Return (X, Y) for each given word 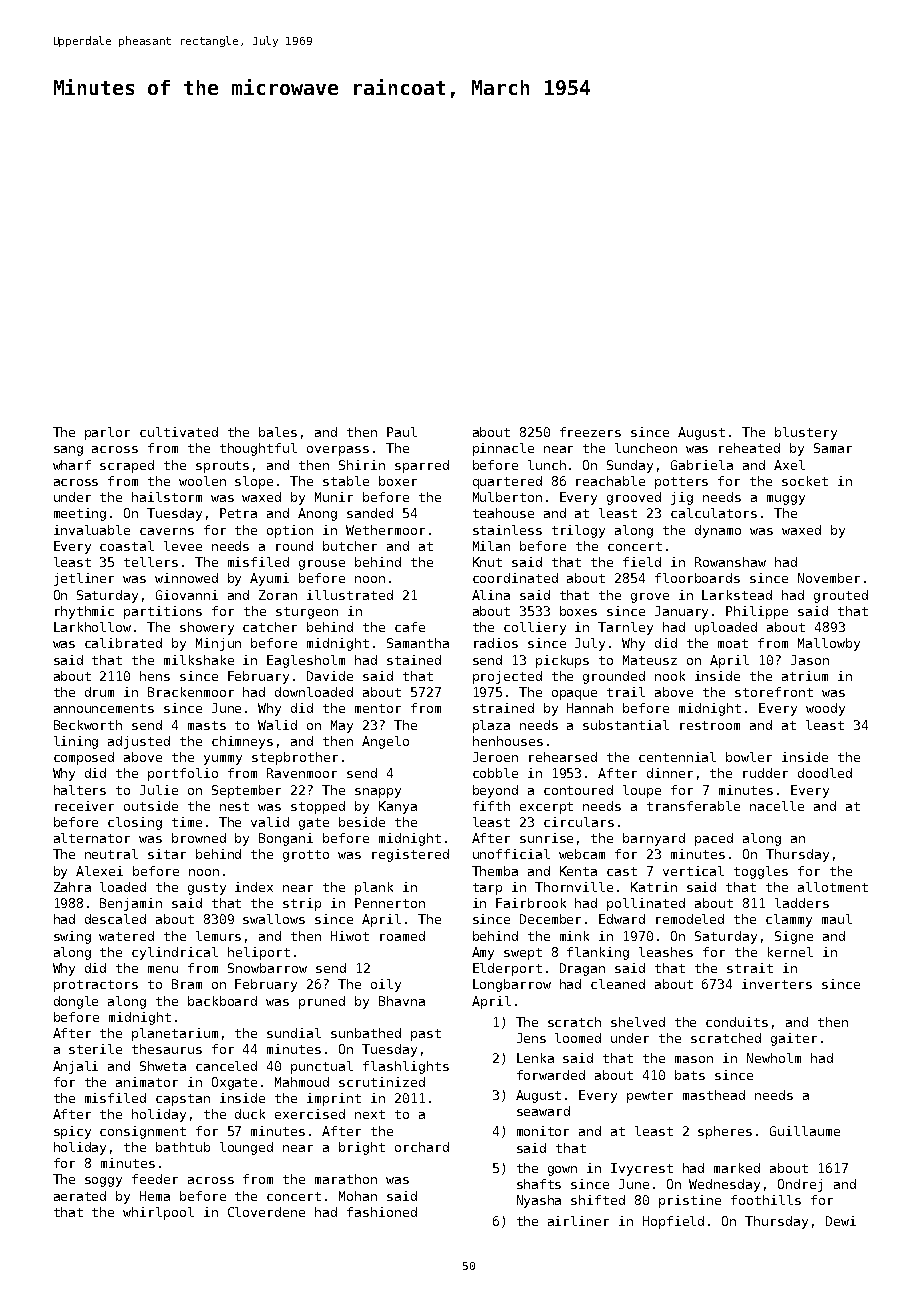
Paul (402, 432)
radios (496, 643)
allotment (833, 887)
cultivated (179, 432)
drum (99, 692)
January (681, 612)
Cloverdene (266, 1212)
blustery (806, 433)
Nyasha (539, 1201)
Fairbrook (531, 903)
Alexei (99, 871)
